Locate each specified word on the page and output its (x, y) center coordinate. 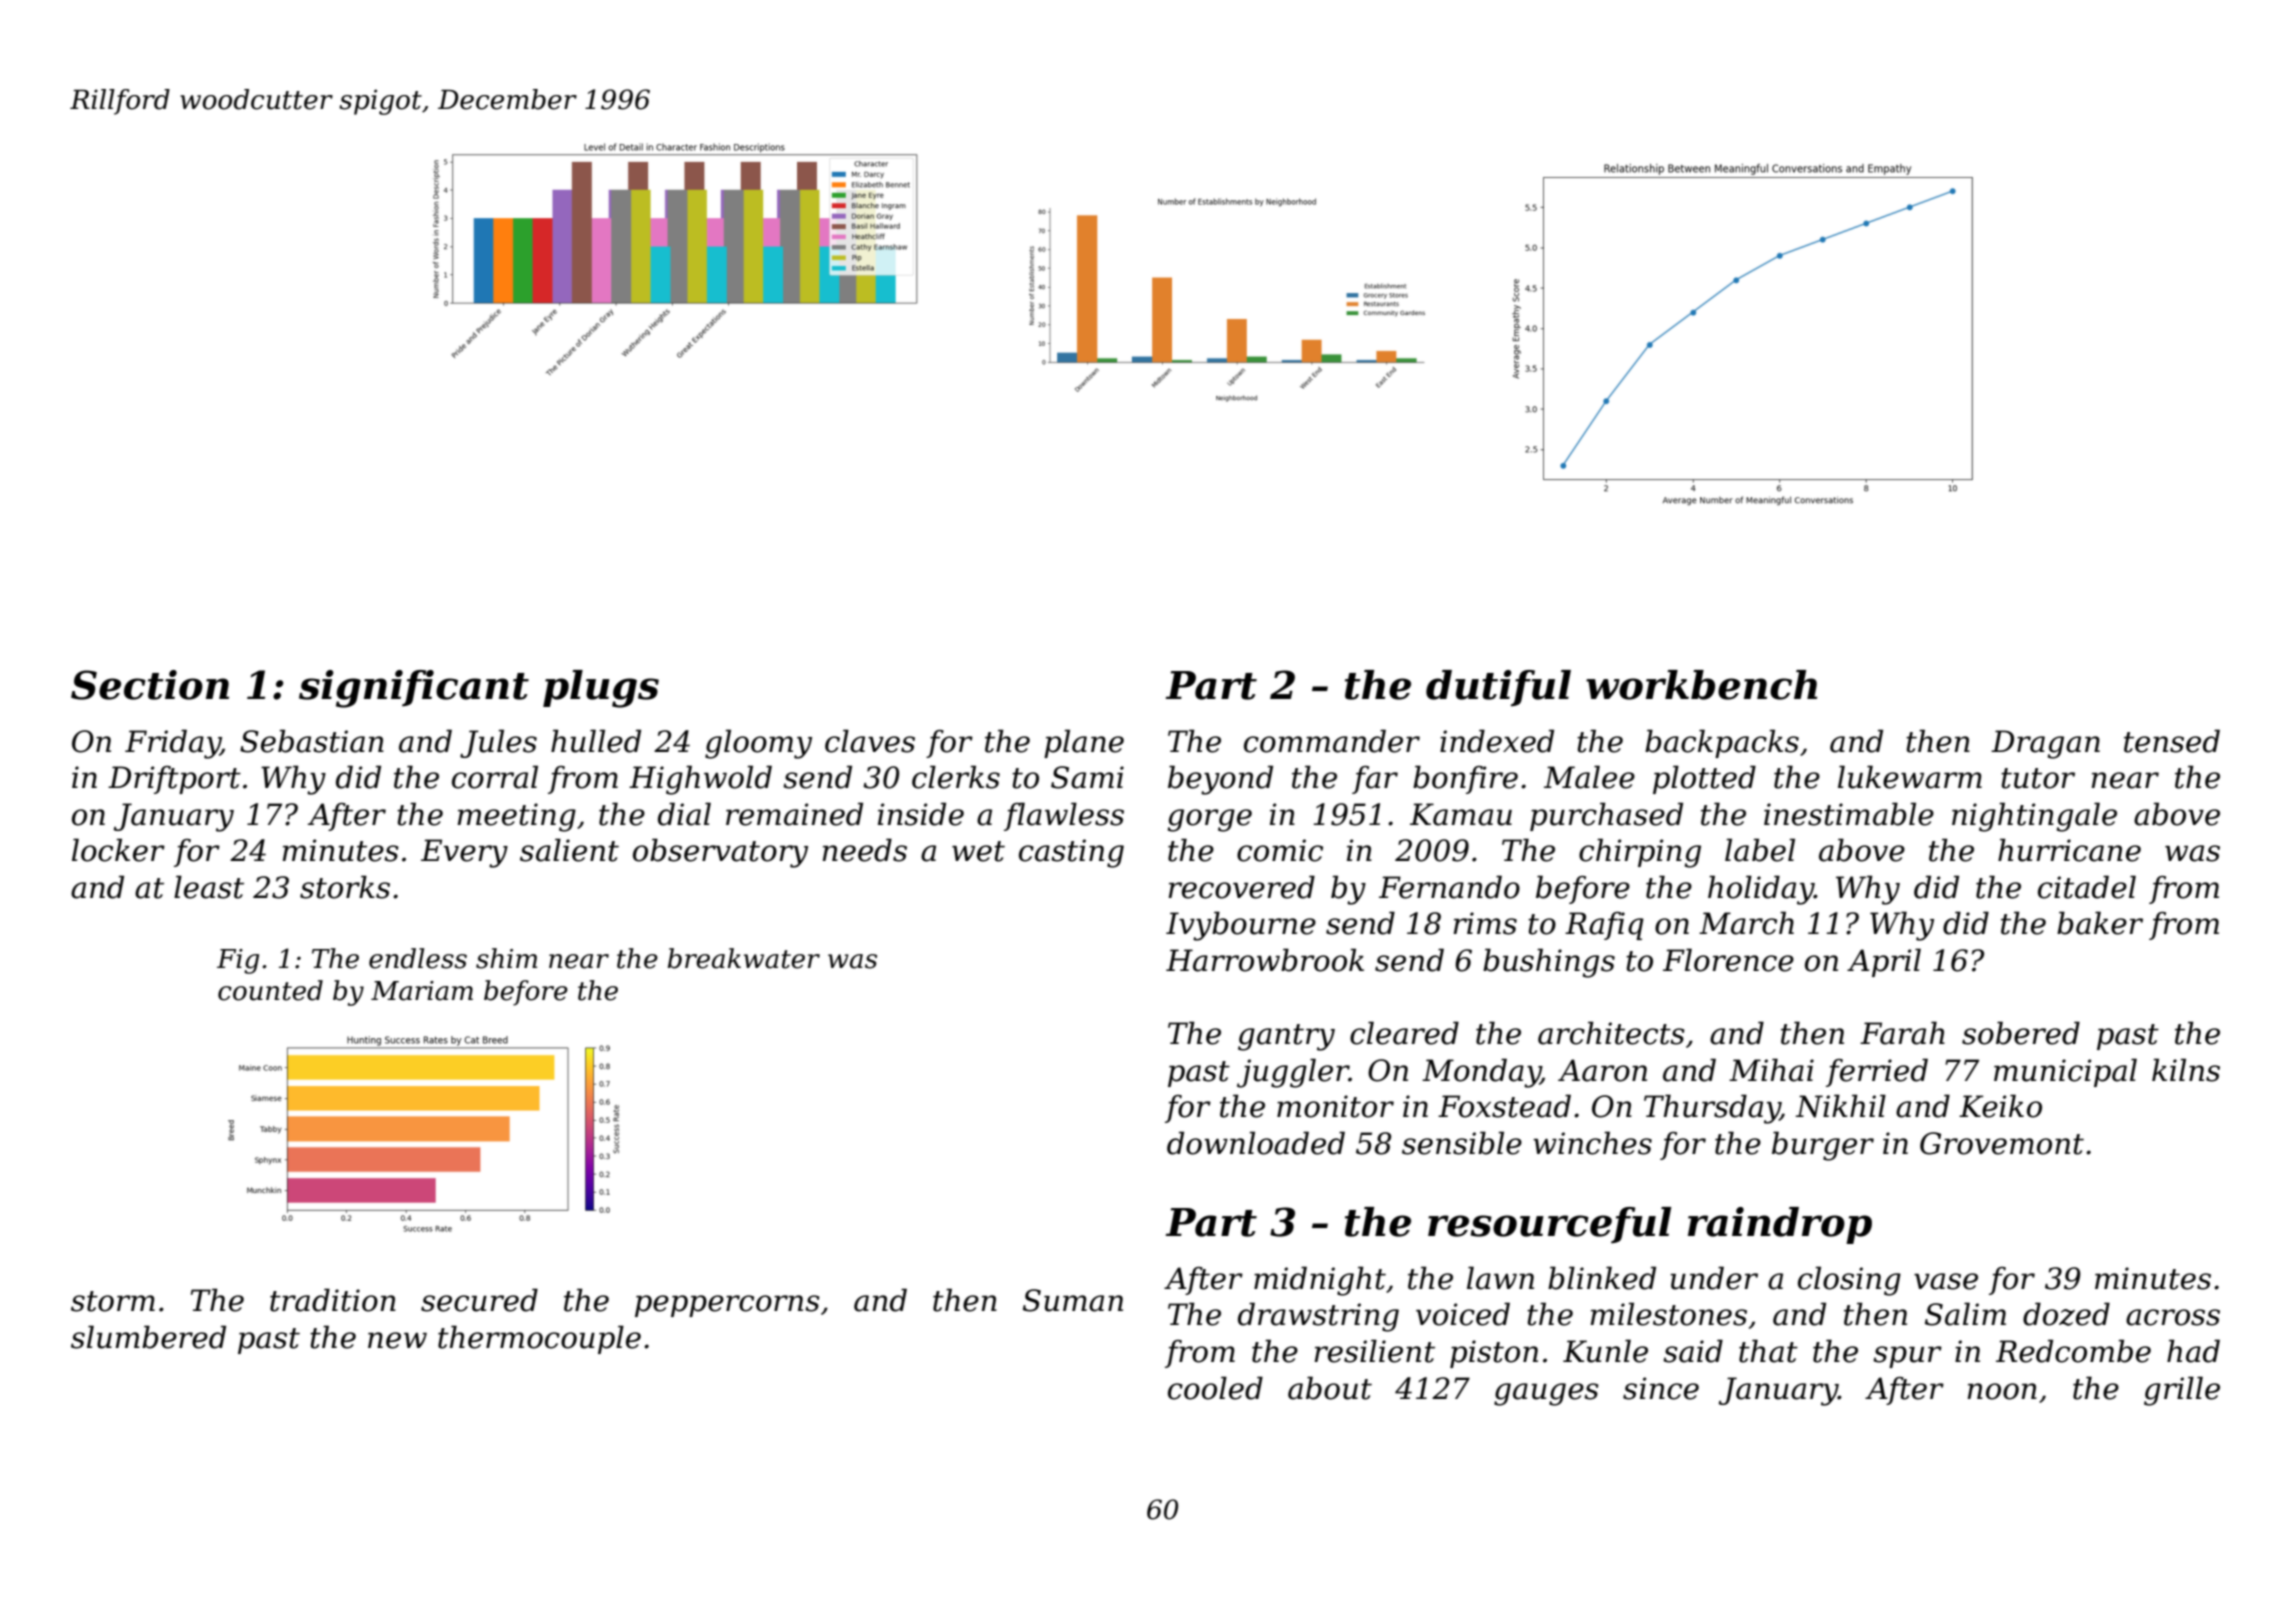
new (397, 1340)
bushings (1549, 963)
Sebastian (312, 741)
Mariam (422, 991)
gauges (1546, 1394)
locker (118, 850)
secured (479, 1300)
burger (1823, 1146)
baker (2100, 923)
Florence (1728, 960)
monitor (1335, 1106)
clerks (956, 777)
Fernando (1449, 887)
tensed (2172, 741)
